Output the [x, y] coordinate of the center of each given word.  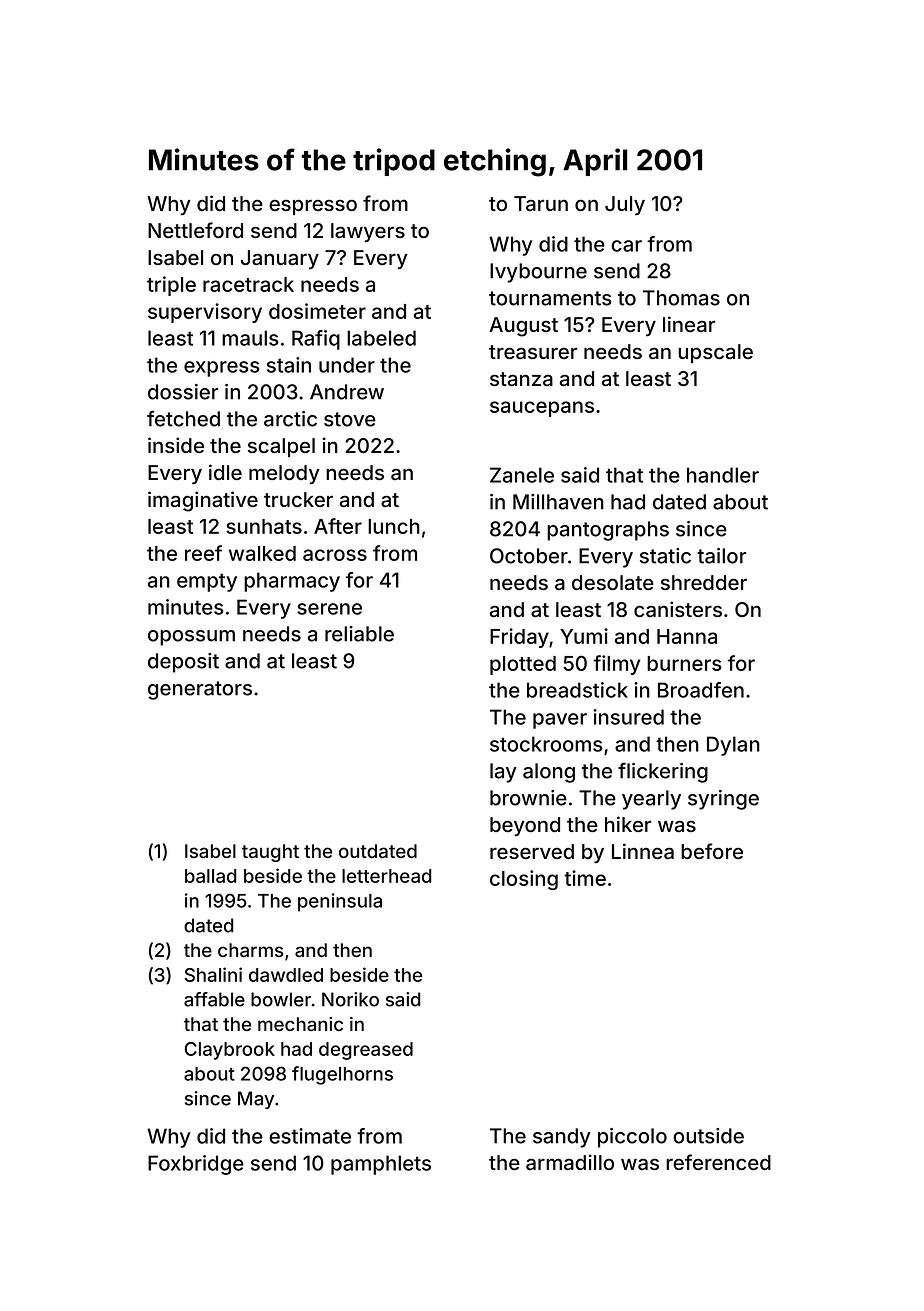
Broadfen [701, 690]
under [347, 365]
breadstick [577, 690]
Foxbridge [196, 1165]
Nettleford [195, 230]
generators [200, 690]
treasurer [533, 352]
